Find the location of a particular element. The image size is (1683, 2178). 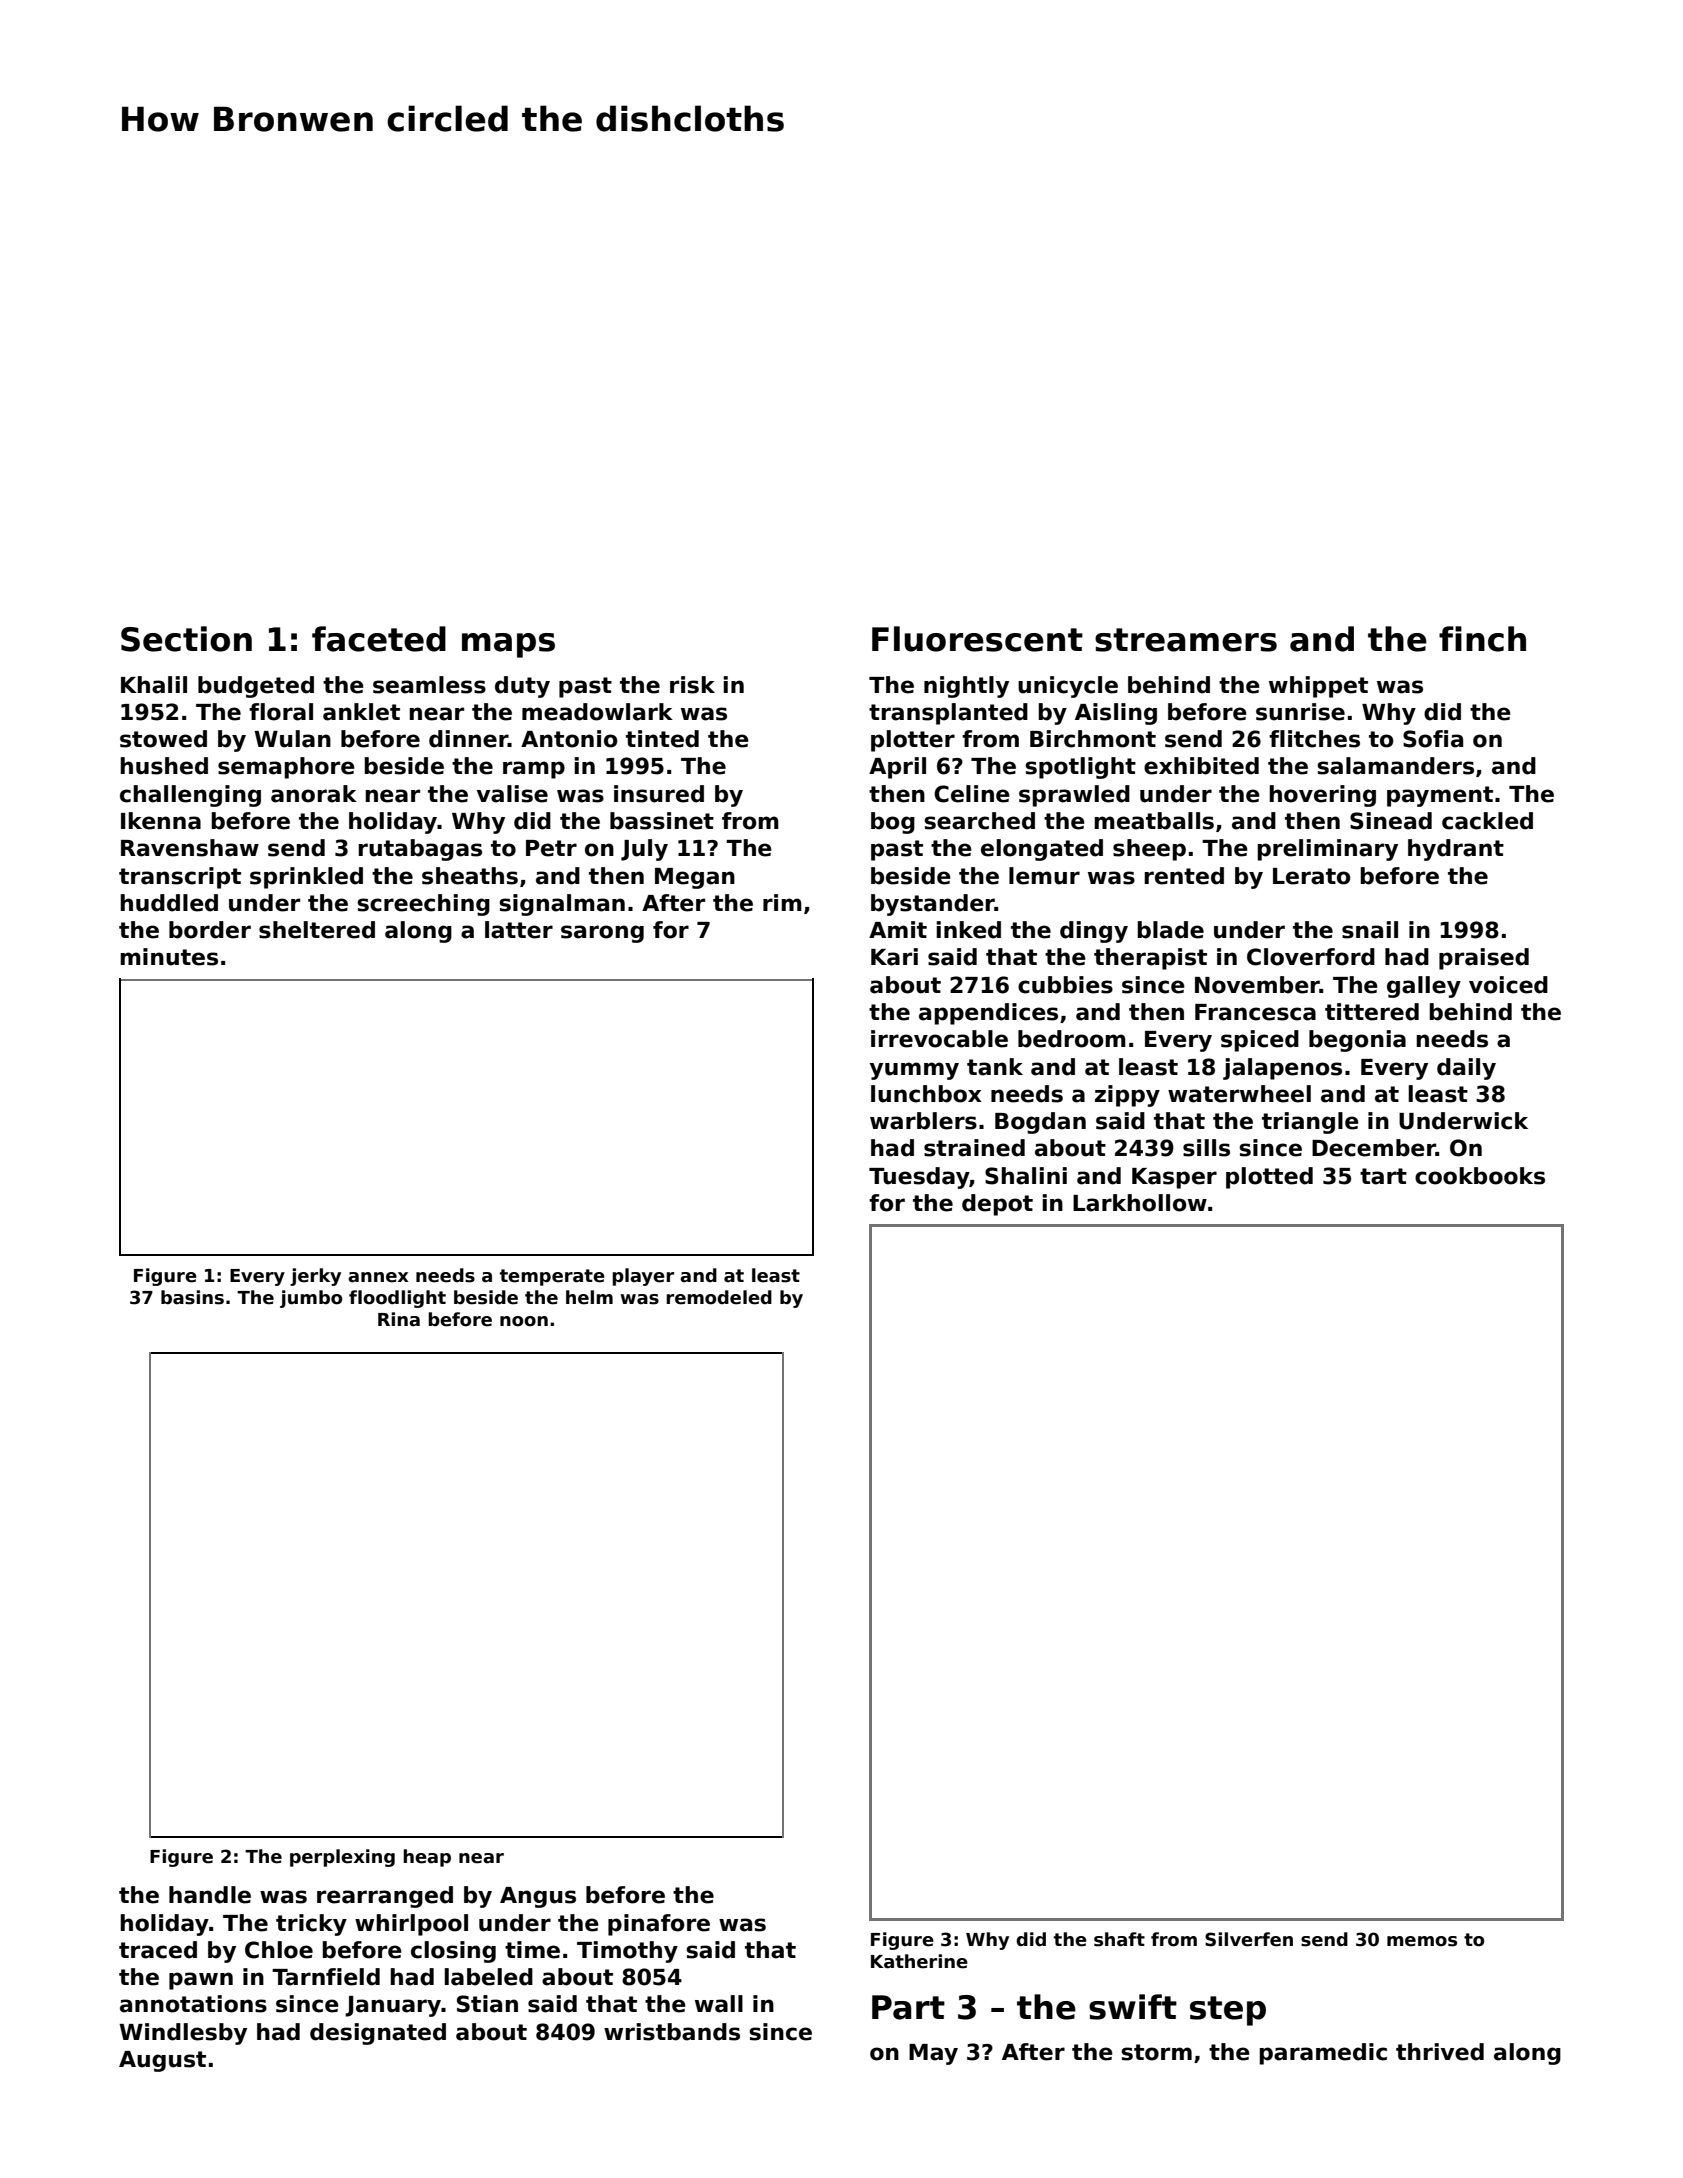

perplexing is located at coordinates (342, 1858).
